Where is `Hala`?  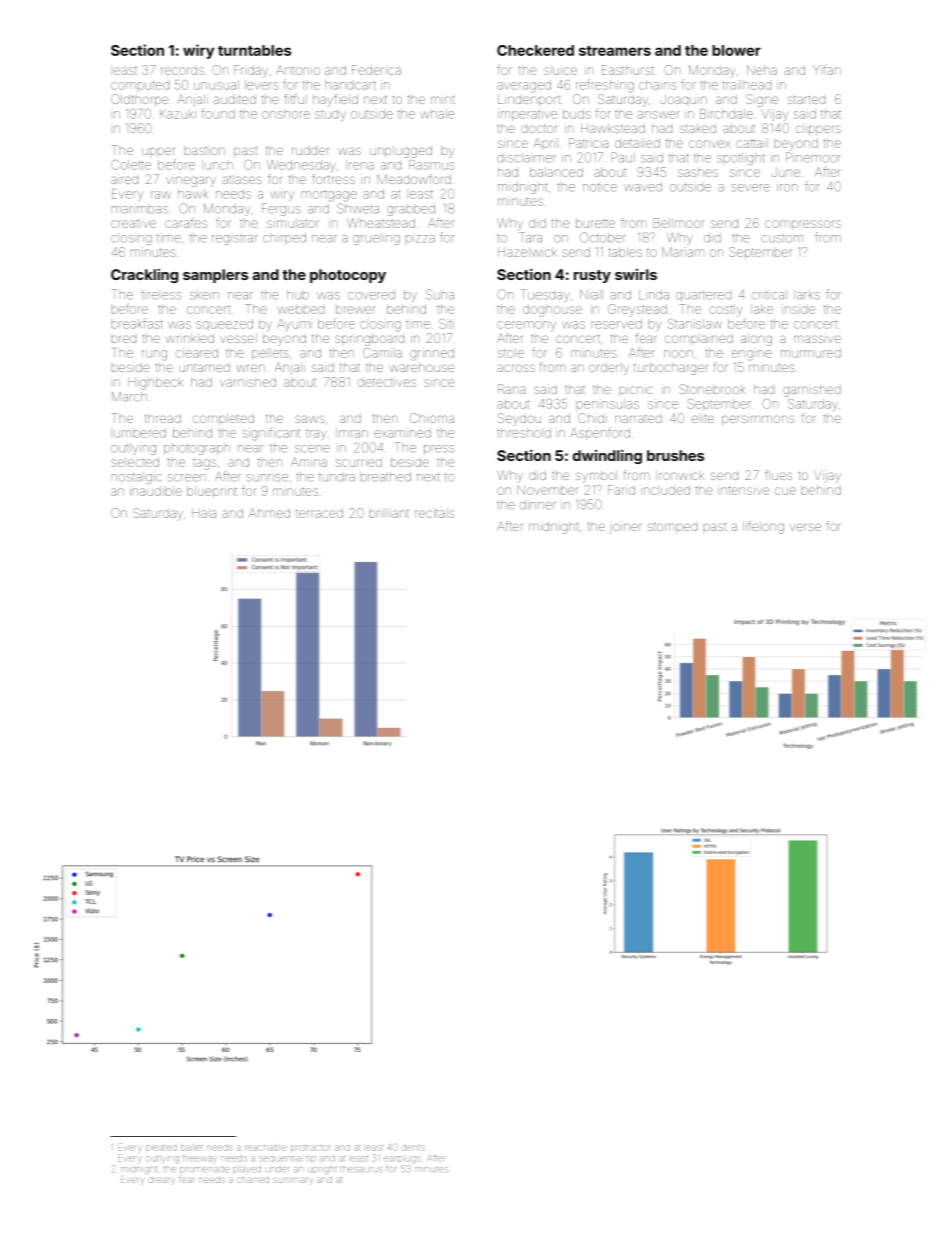
Hala is located at coordinates (204, 513).
